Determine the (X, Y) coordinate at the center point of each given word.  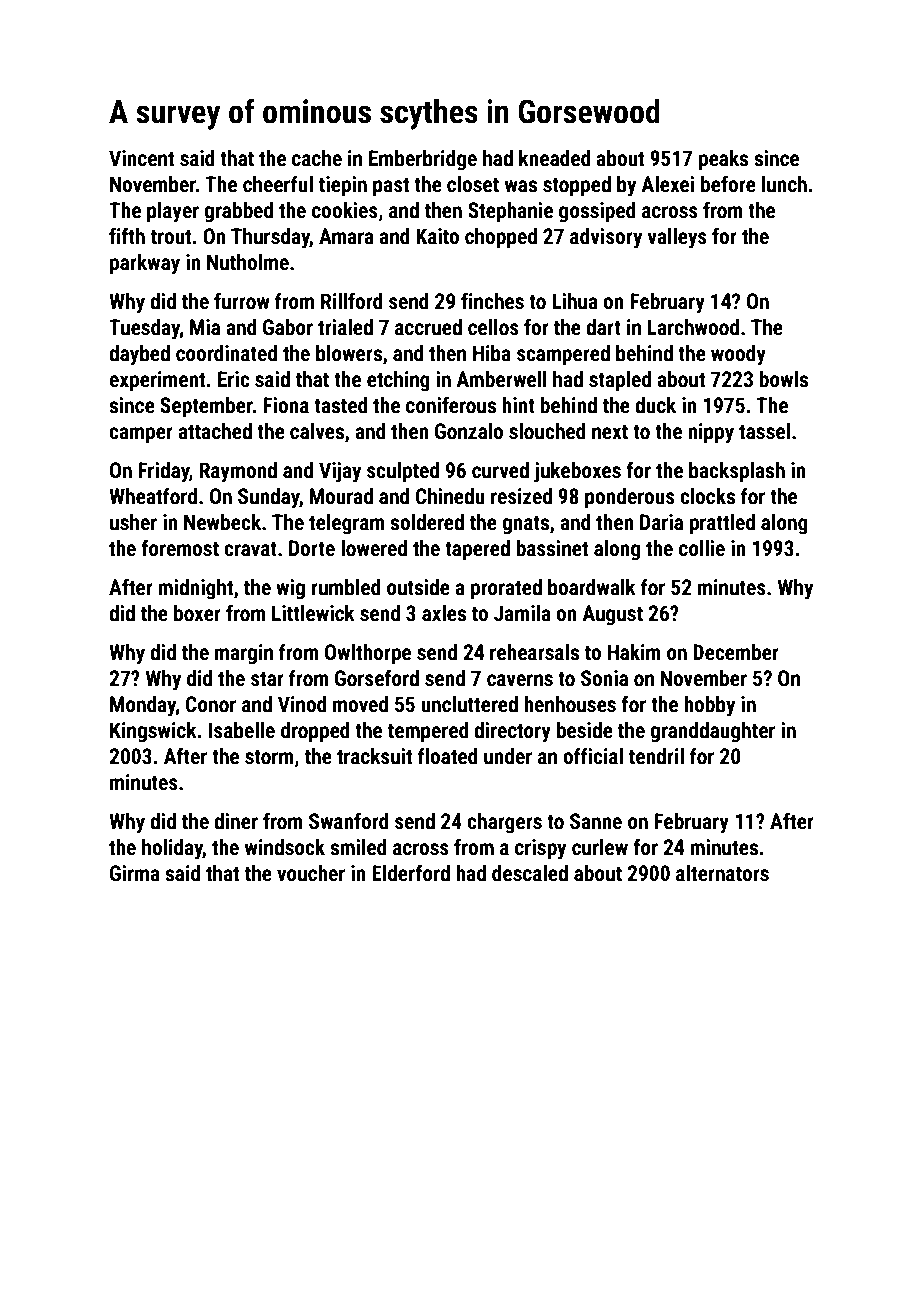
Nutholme (248, 262)
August (612, 615)
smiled (358, 847)
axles (444, 613)
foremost (180, 548)
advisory (606, 238)
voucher (311, 873)
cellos (493, 327)
